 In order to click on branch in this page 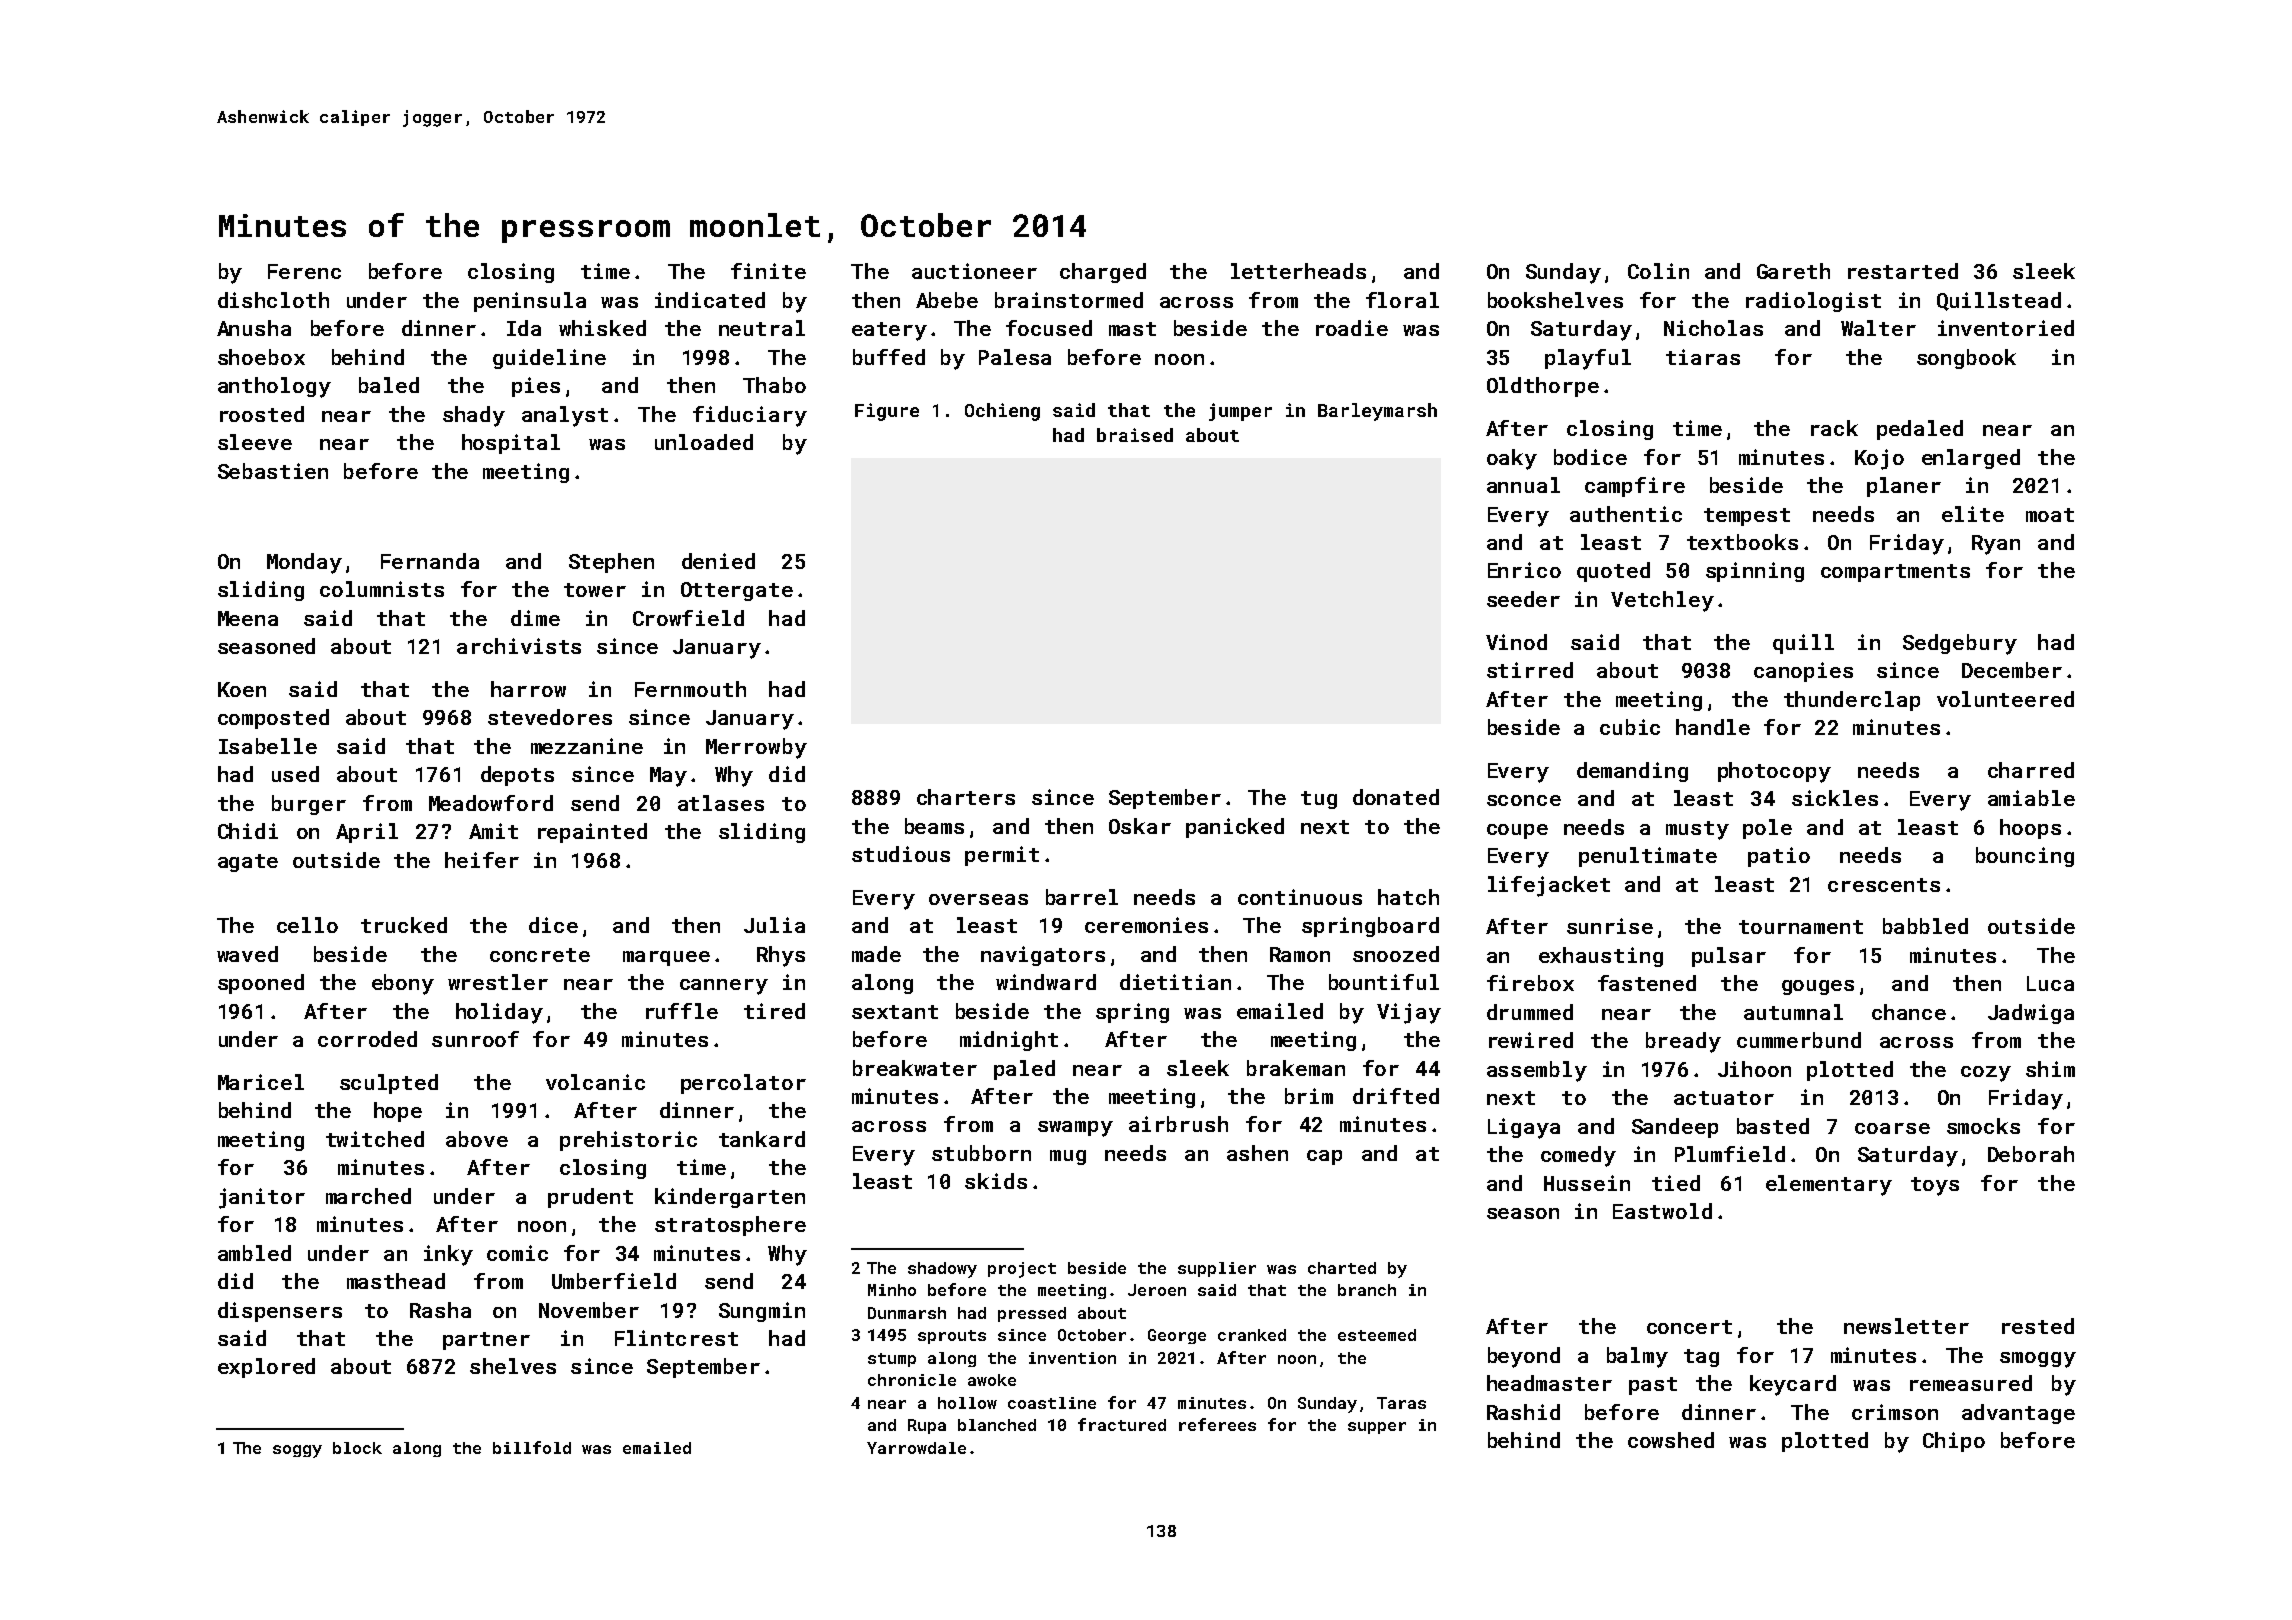, I will do `click(1367, 1290)`.
